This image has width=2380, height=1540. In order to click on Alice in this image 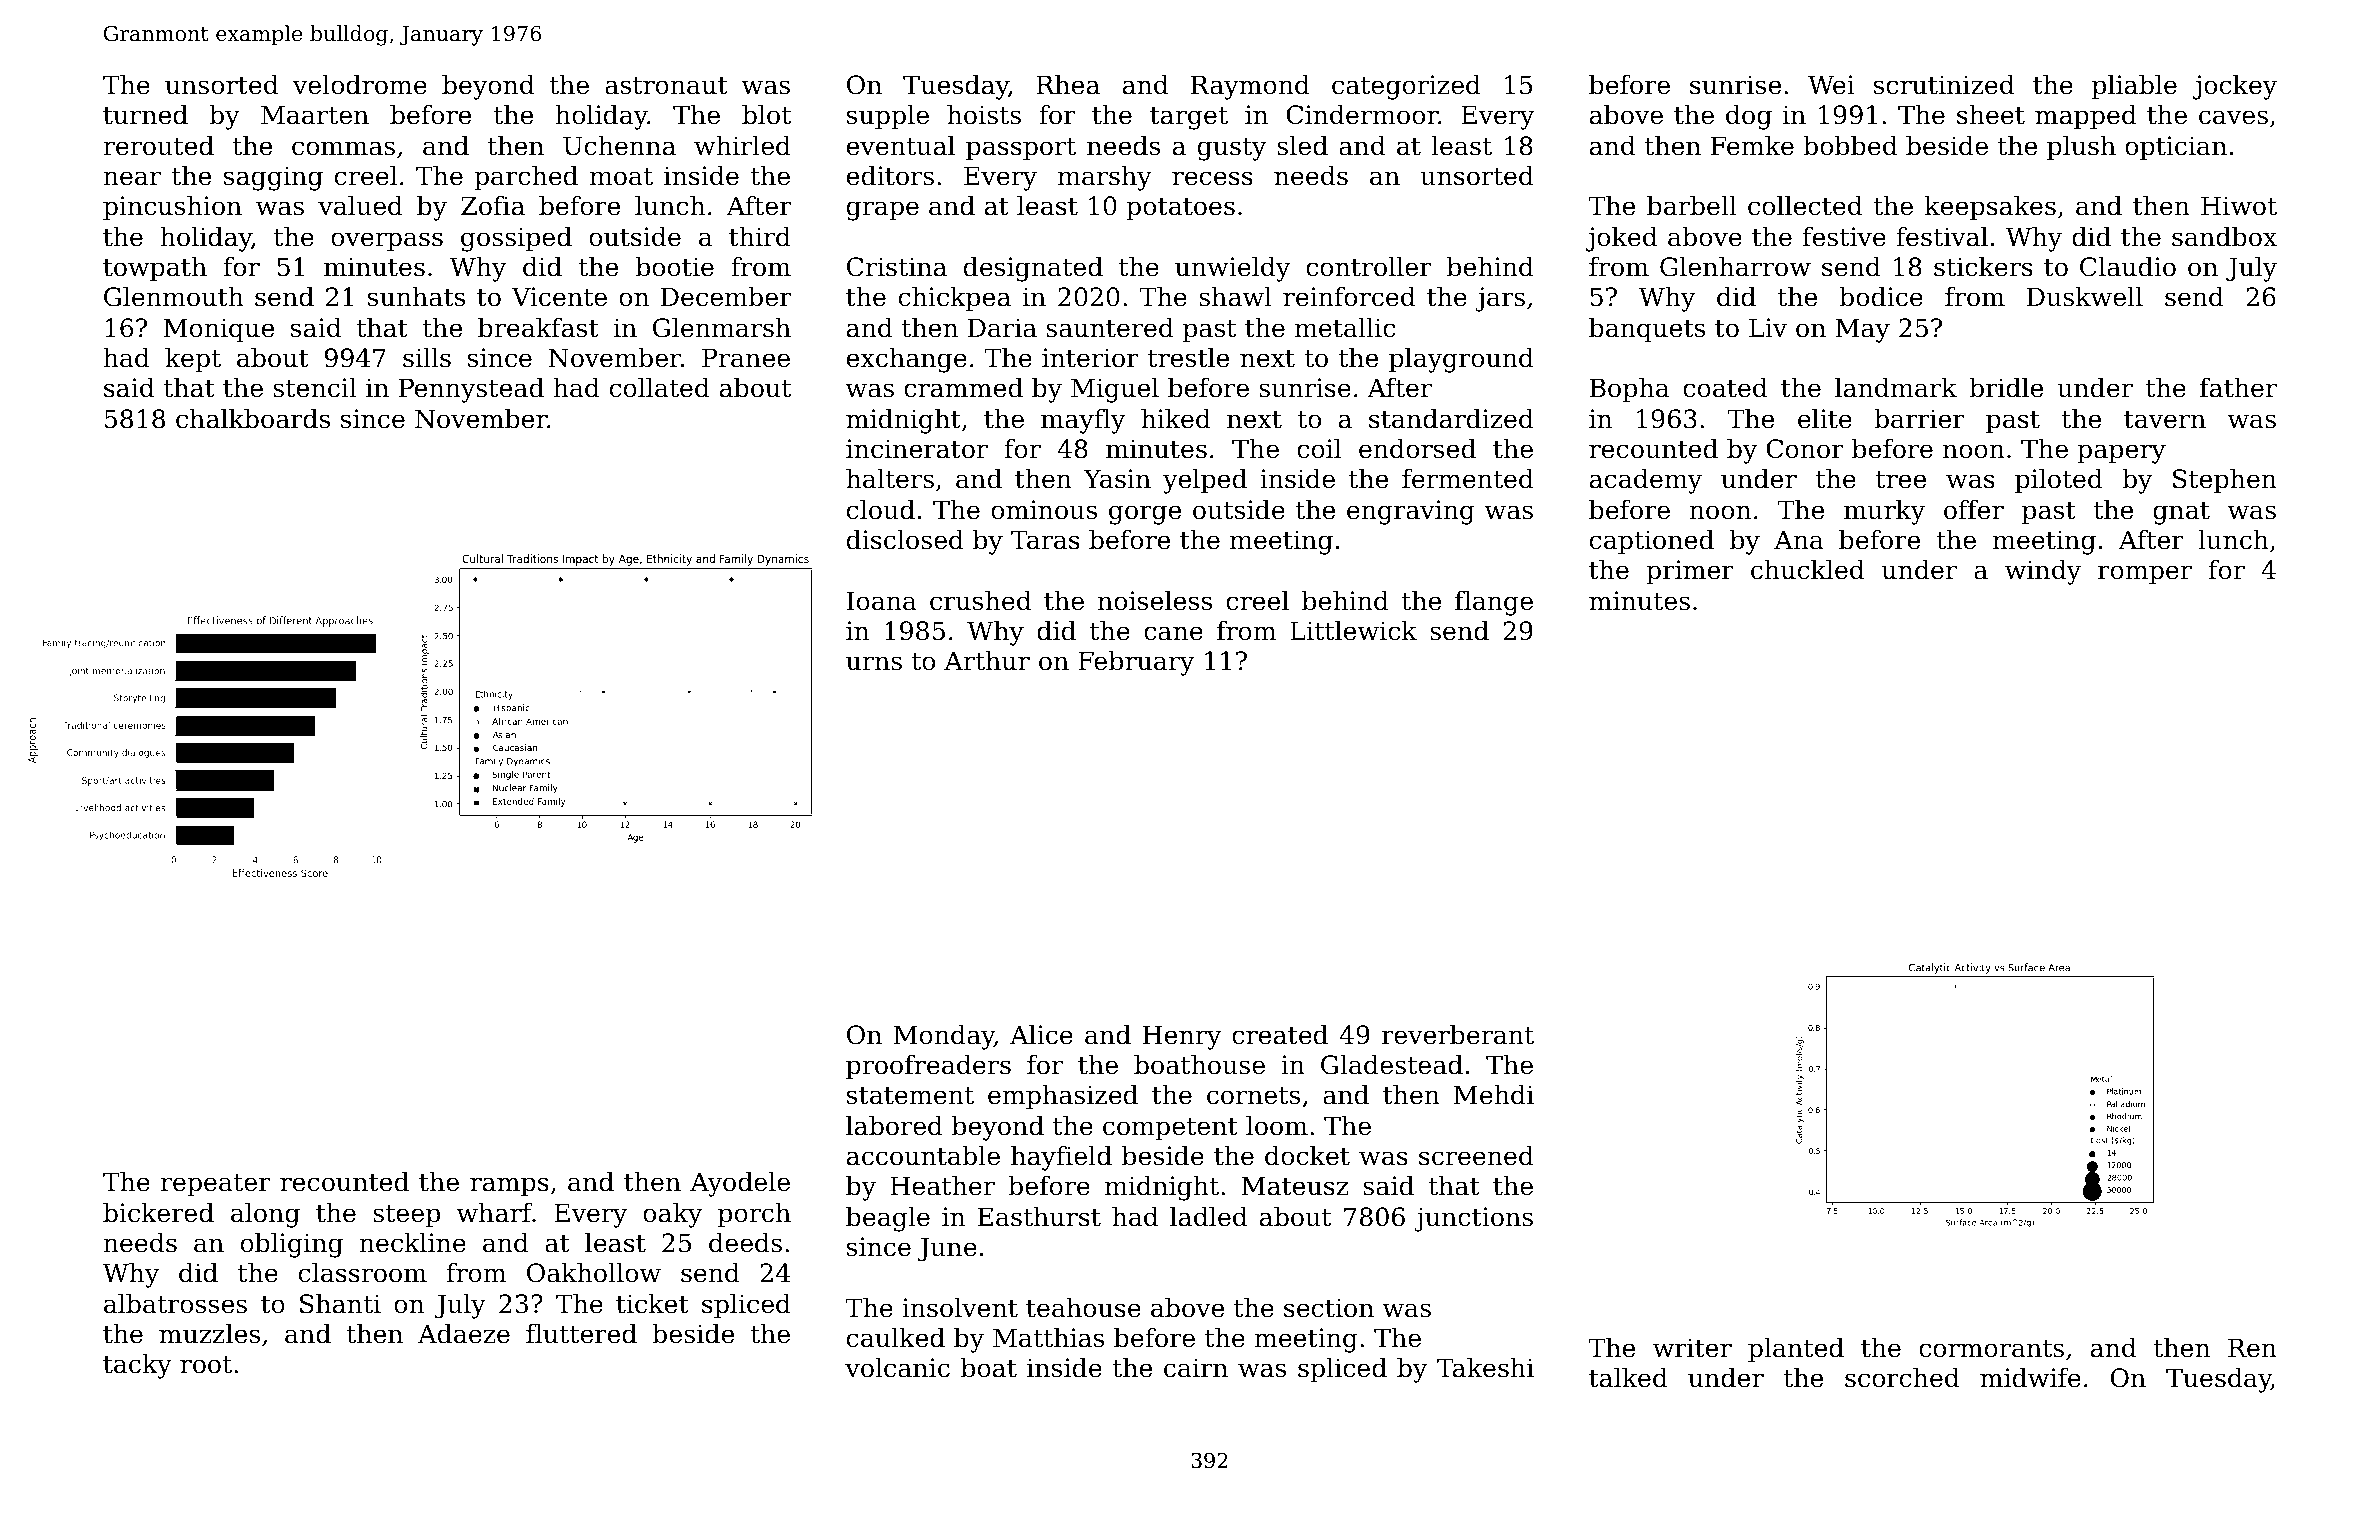, I will do `click(1041, 1035)`.
